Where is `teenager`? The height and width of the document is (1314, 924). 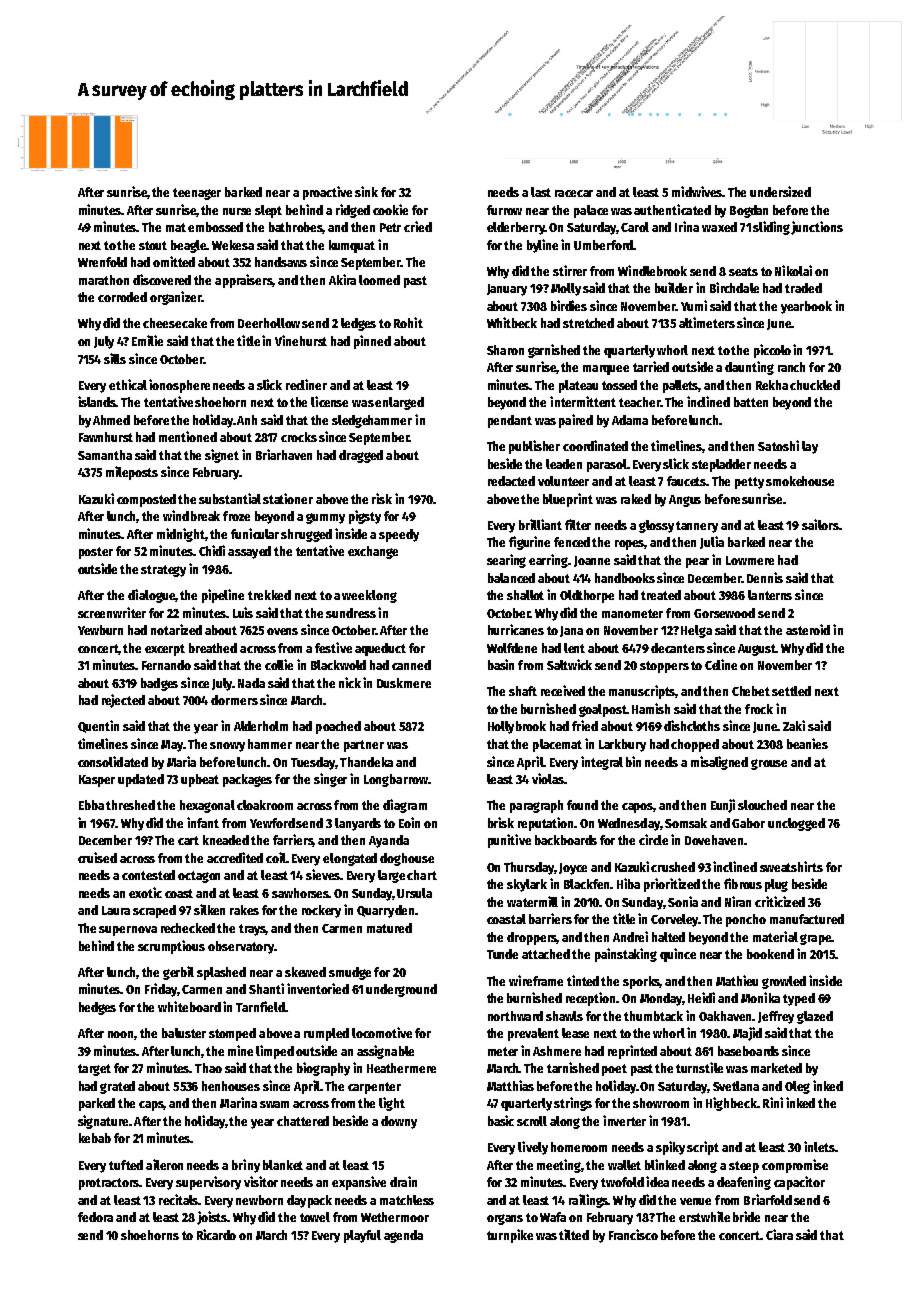
teenager is located at coordinates (197, 194).
